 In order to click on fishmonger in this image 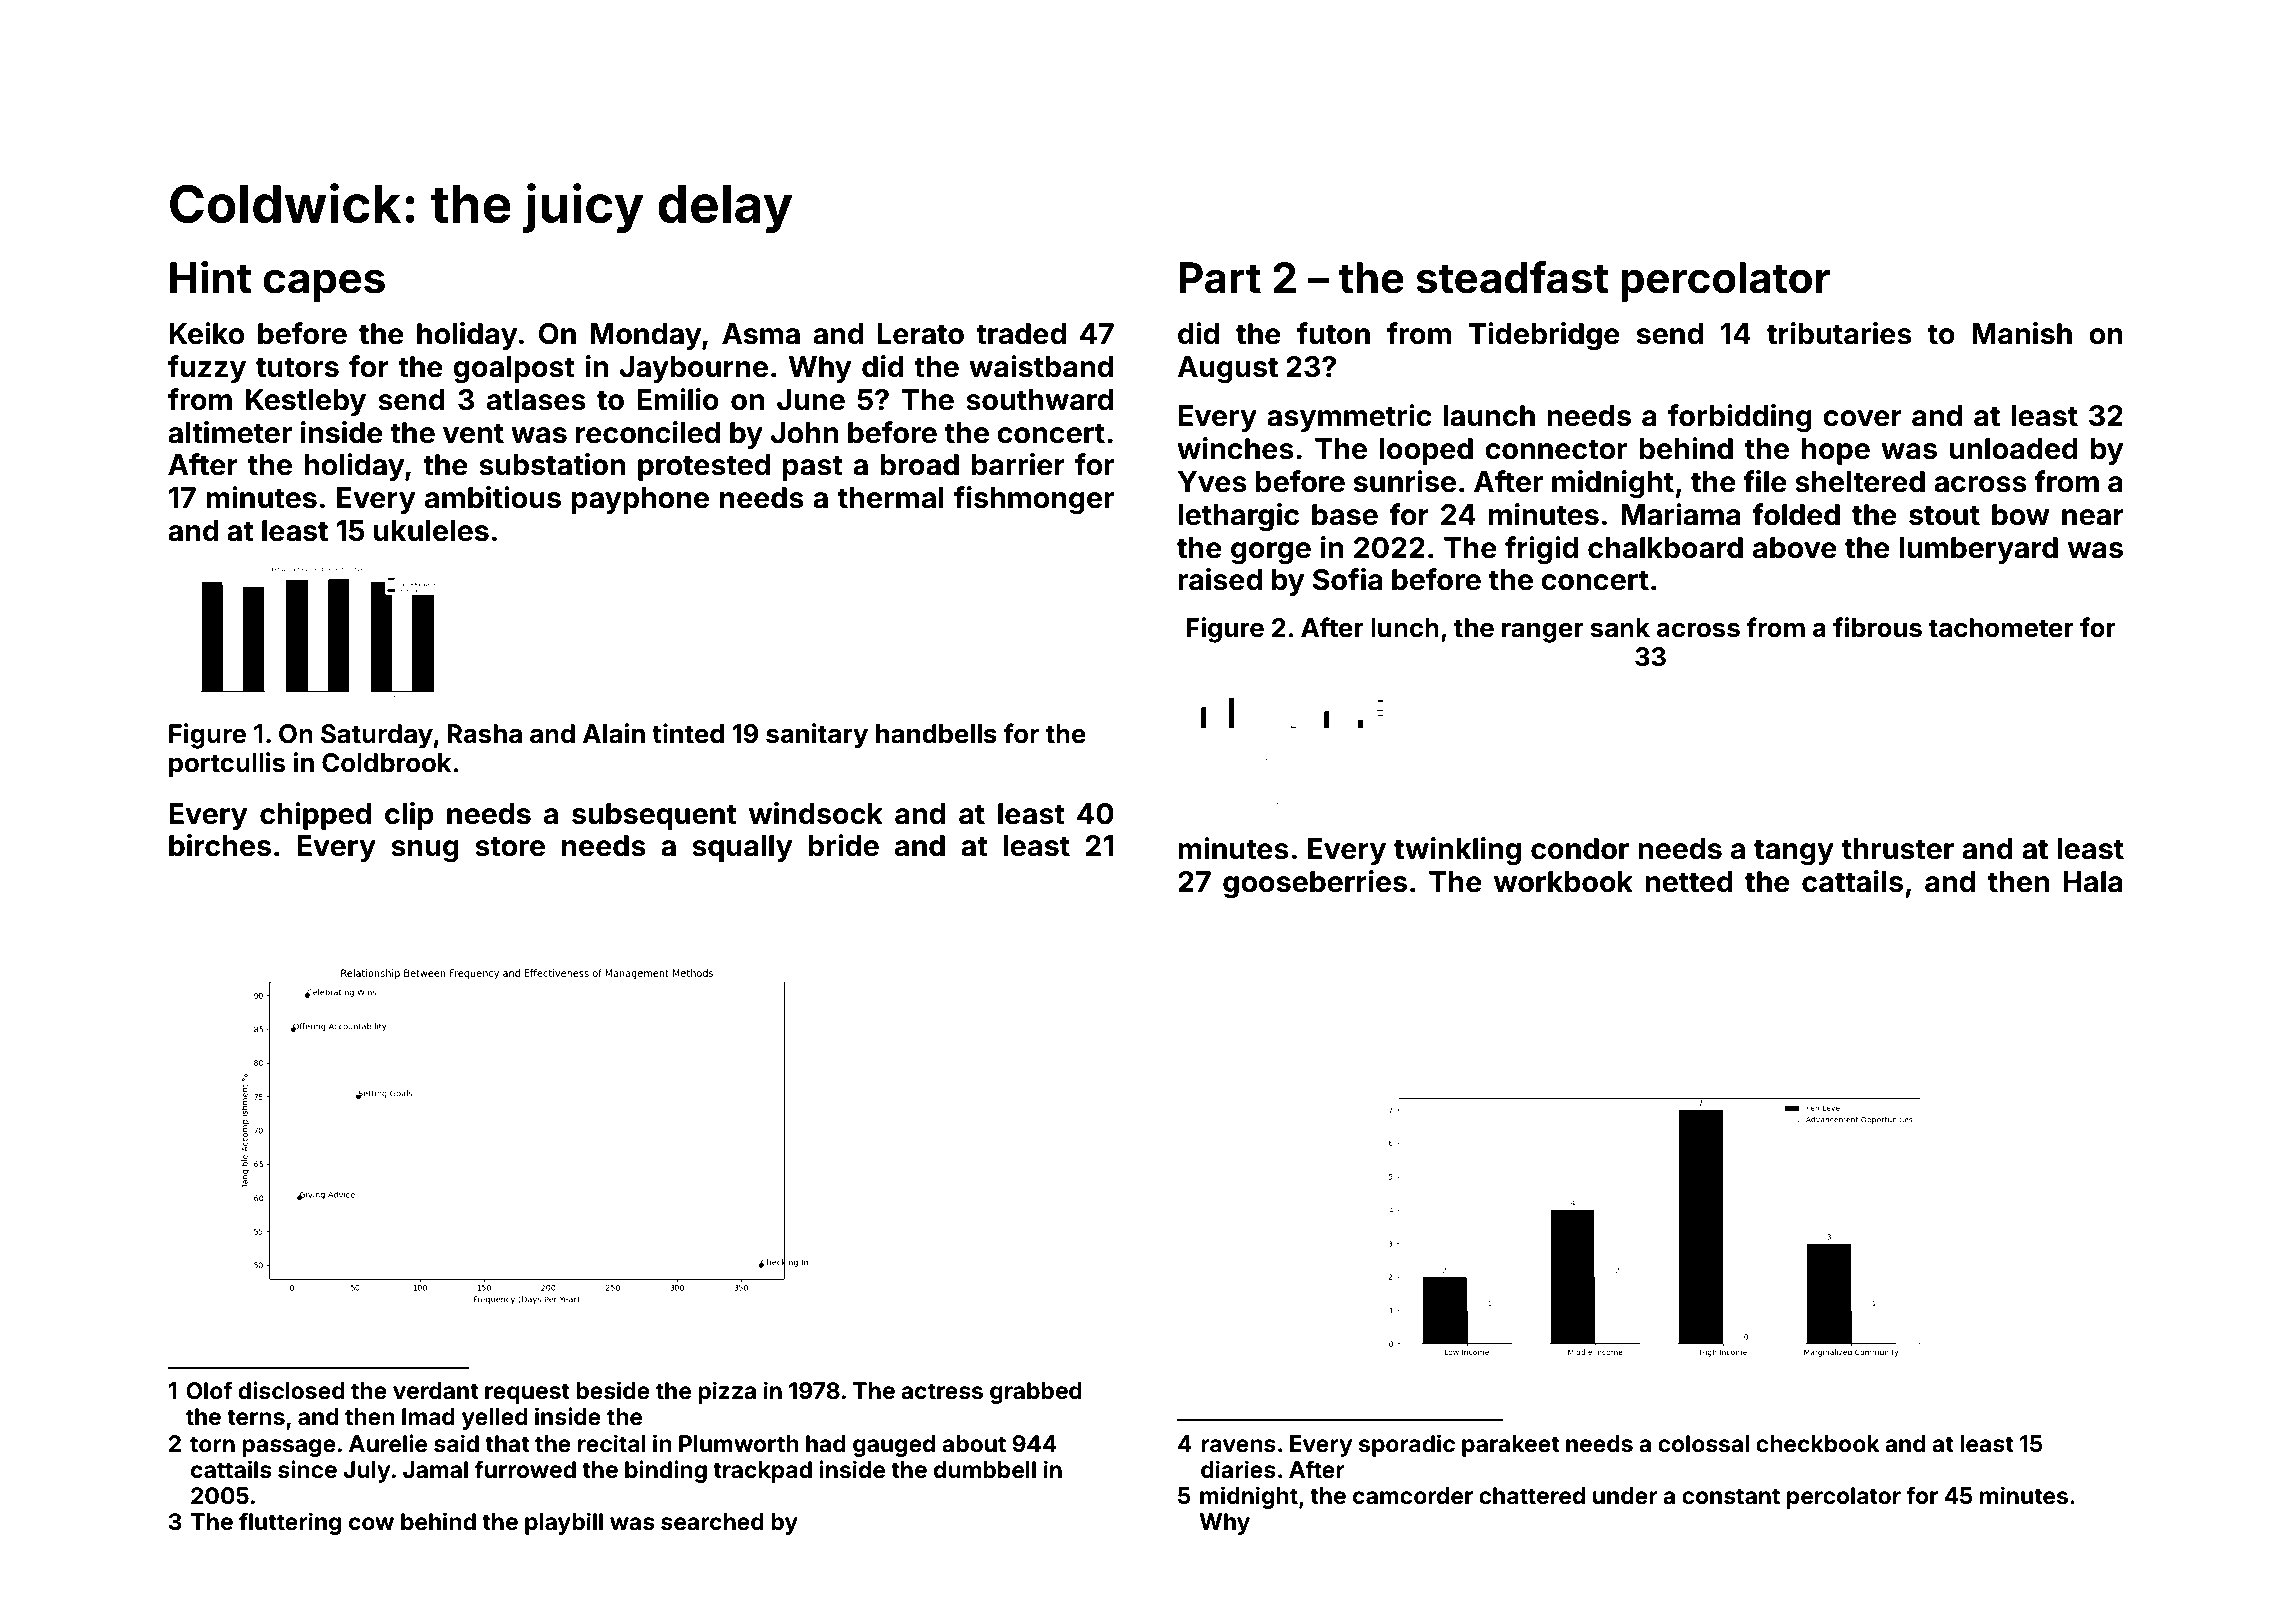, I will do `click(1034, 500)`.
